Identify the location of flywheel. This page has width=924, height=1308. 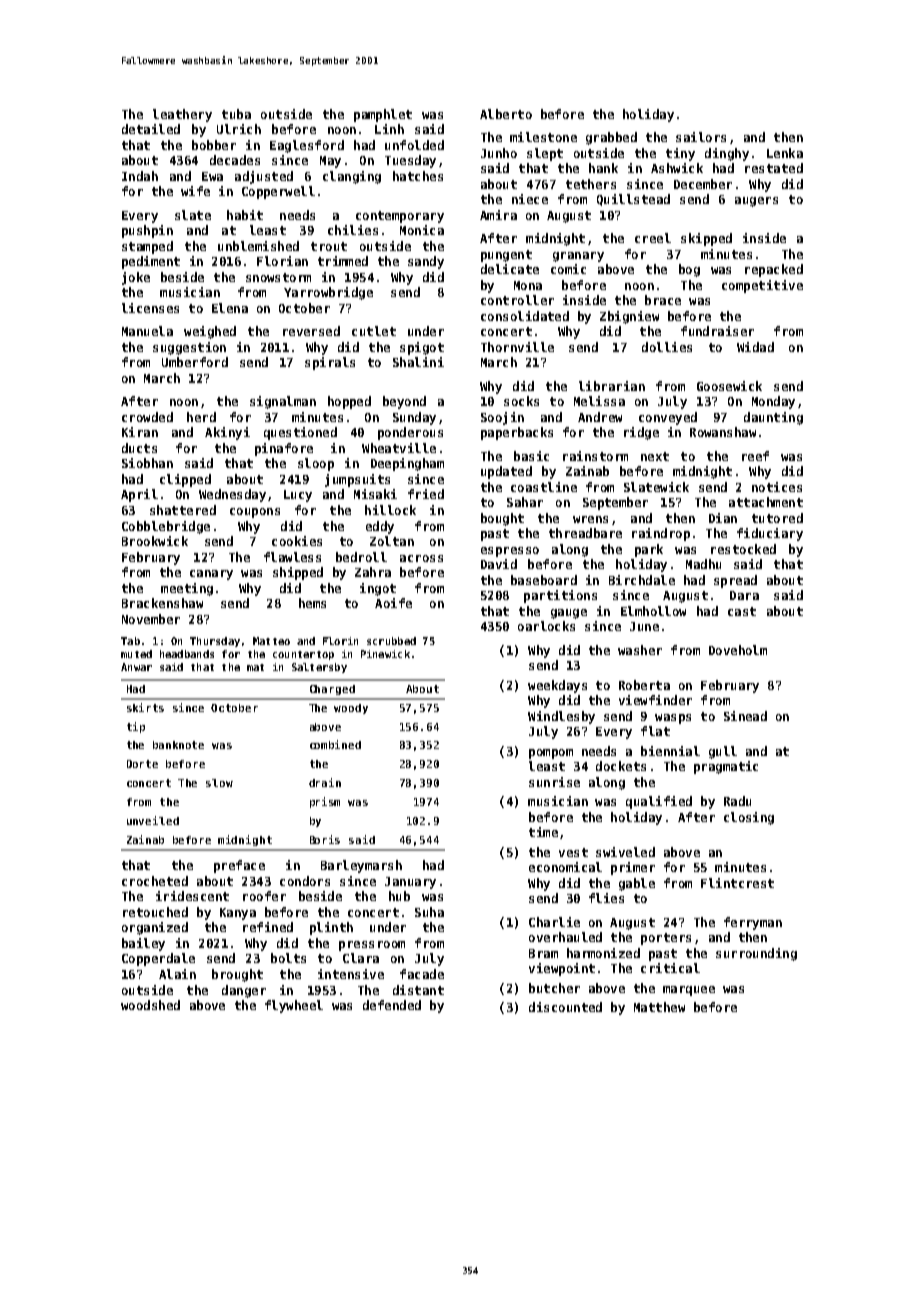
(294, 1006).
